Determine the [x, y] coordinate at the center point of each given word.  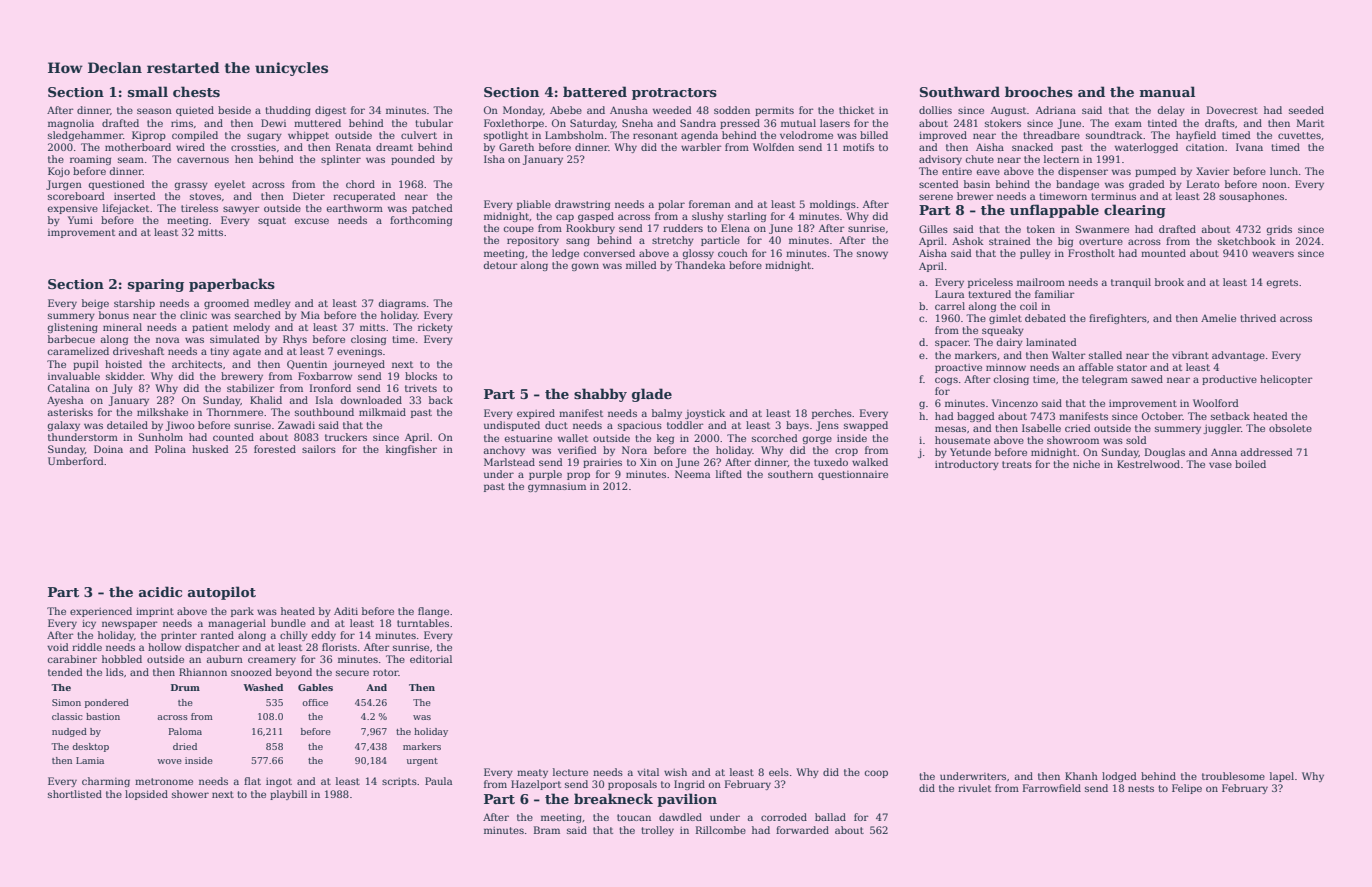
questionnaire [853, 475]
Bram [547, 830]
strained [1010, 241]
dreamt [394, 147]
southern [790, 474]
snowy [872, 255]
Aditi [346, 611]
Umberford [76, 461]
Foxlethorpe [514, 124]
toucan [634, 817]
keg [665, 439]
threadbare [1051, 135]
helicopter [1286, 380]
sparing [156, 285]
